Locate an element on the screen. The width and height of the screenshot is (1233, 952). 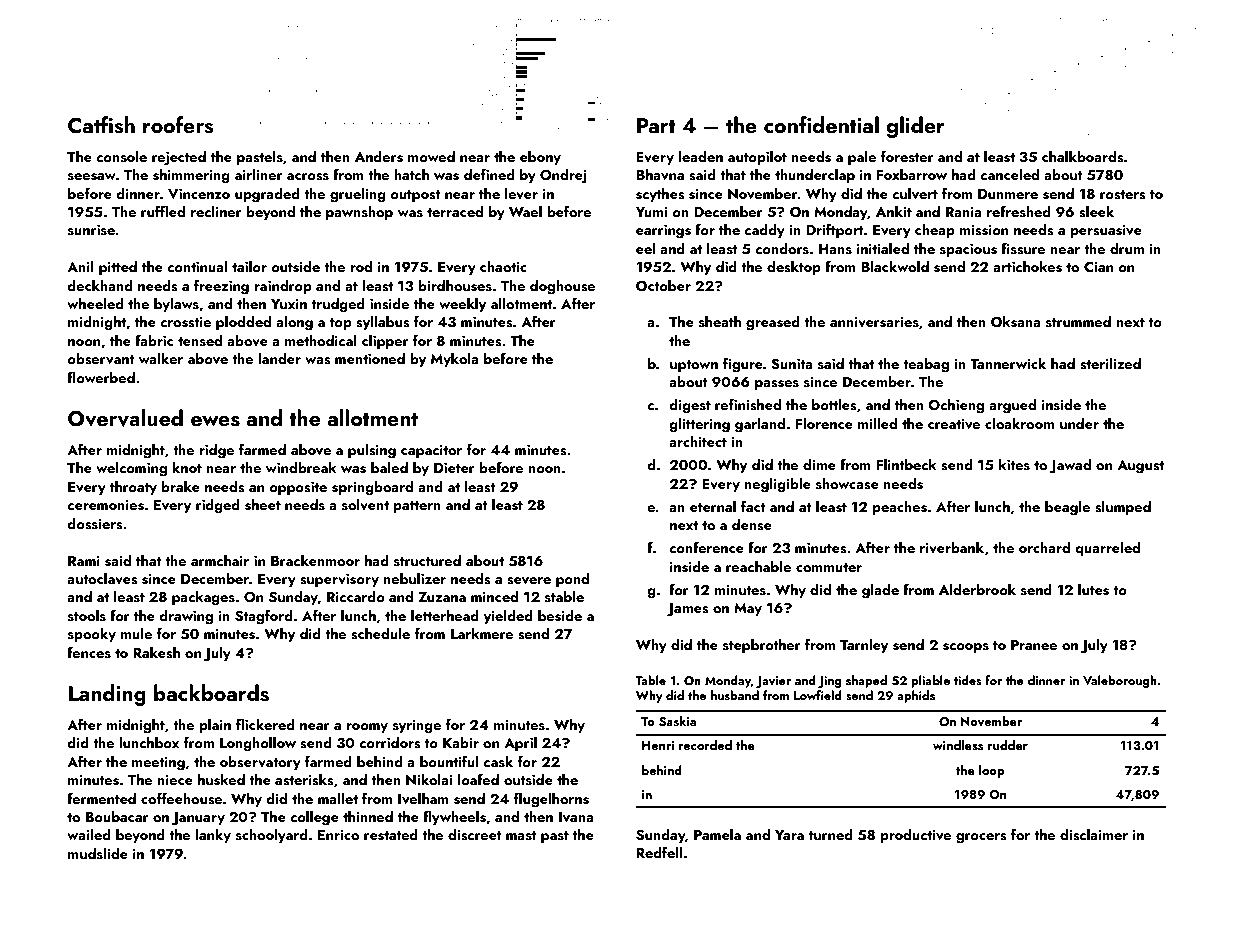
schedule is located at coordinates (380, 634).
